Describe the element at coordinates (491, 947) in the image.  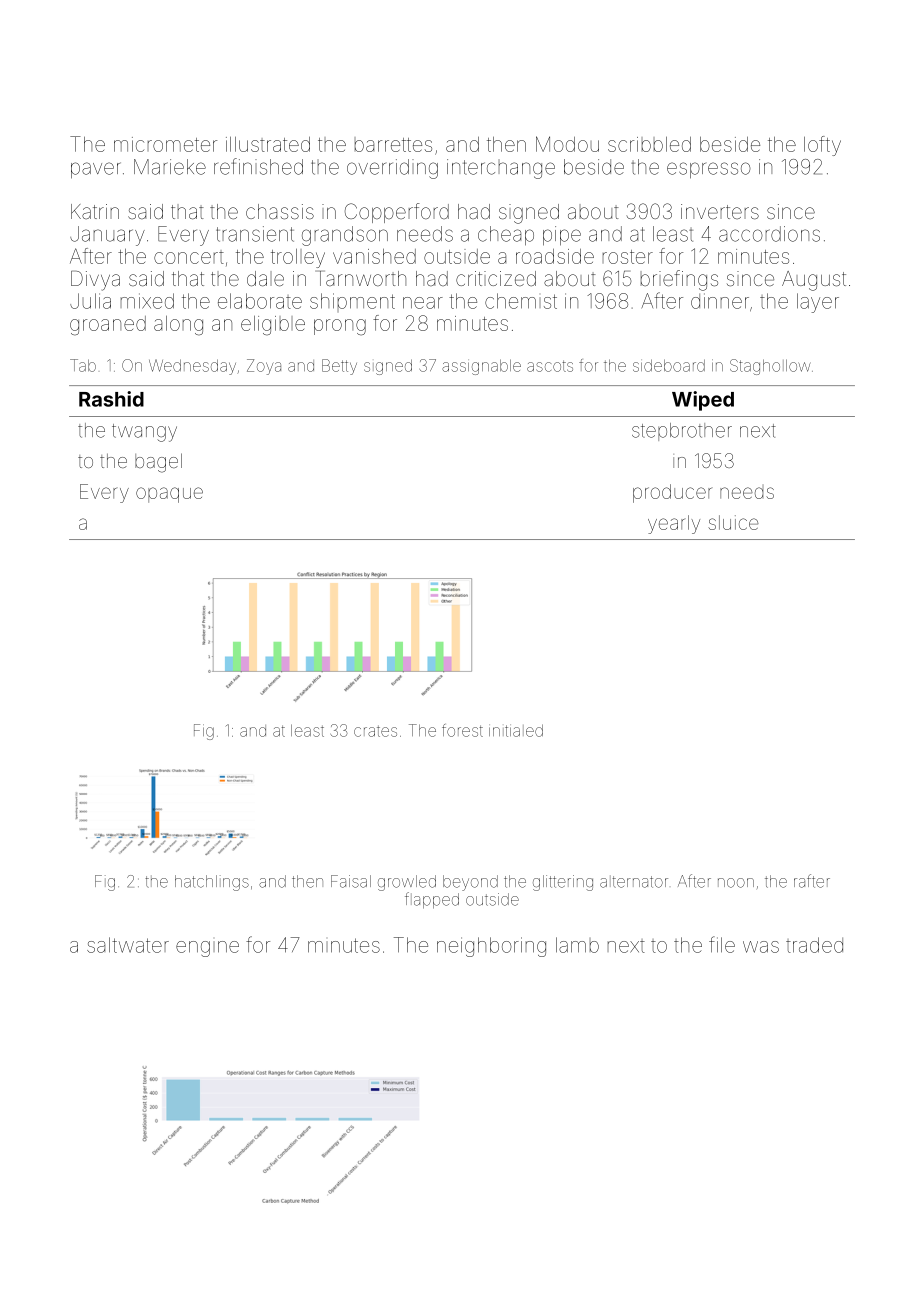
I see `neighboring` at that location.
